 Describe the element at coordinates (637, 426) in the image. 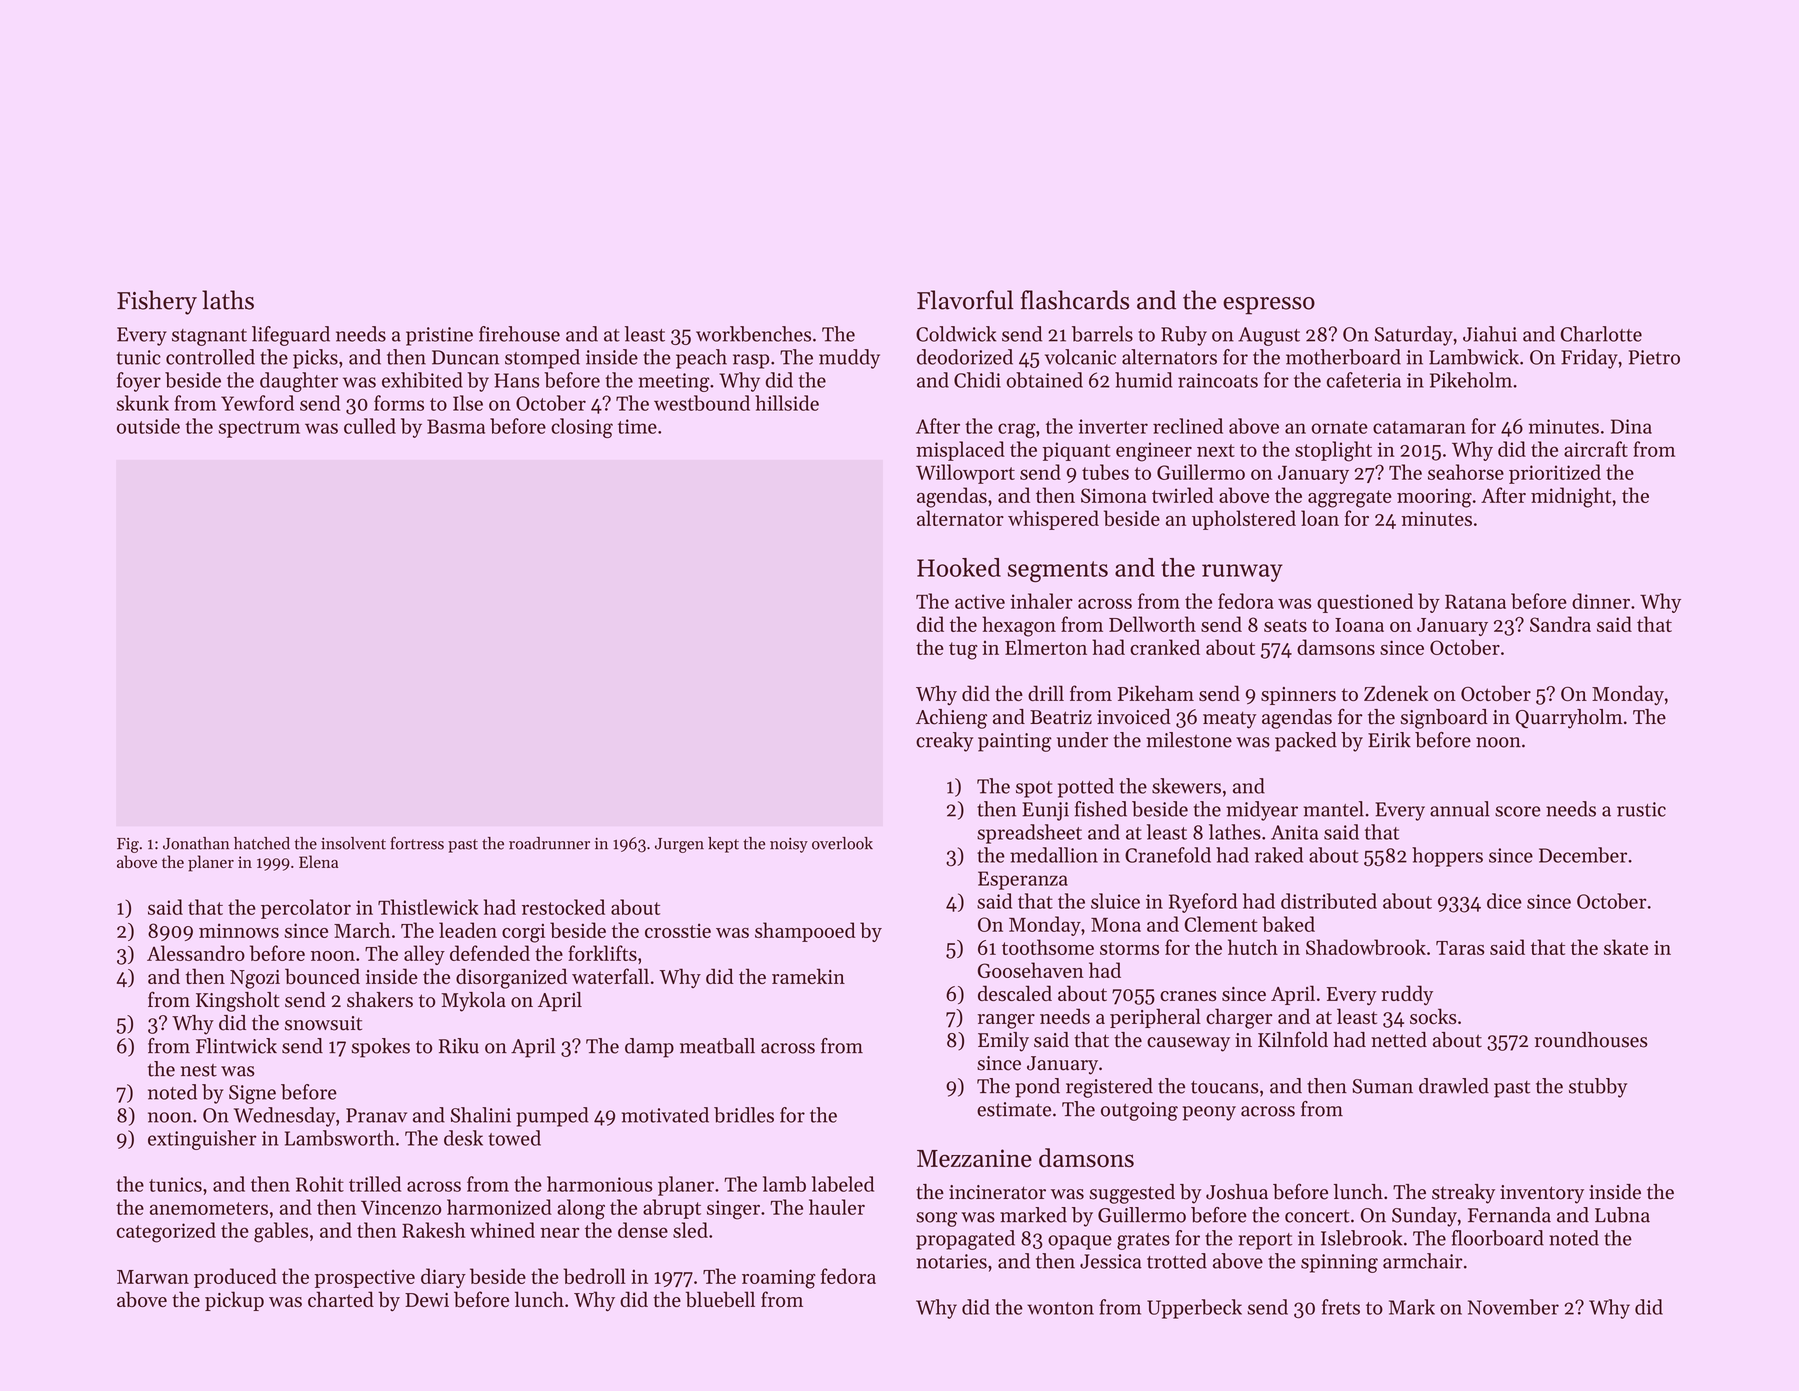

I see `time` at that location.
